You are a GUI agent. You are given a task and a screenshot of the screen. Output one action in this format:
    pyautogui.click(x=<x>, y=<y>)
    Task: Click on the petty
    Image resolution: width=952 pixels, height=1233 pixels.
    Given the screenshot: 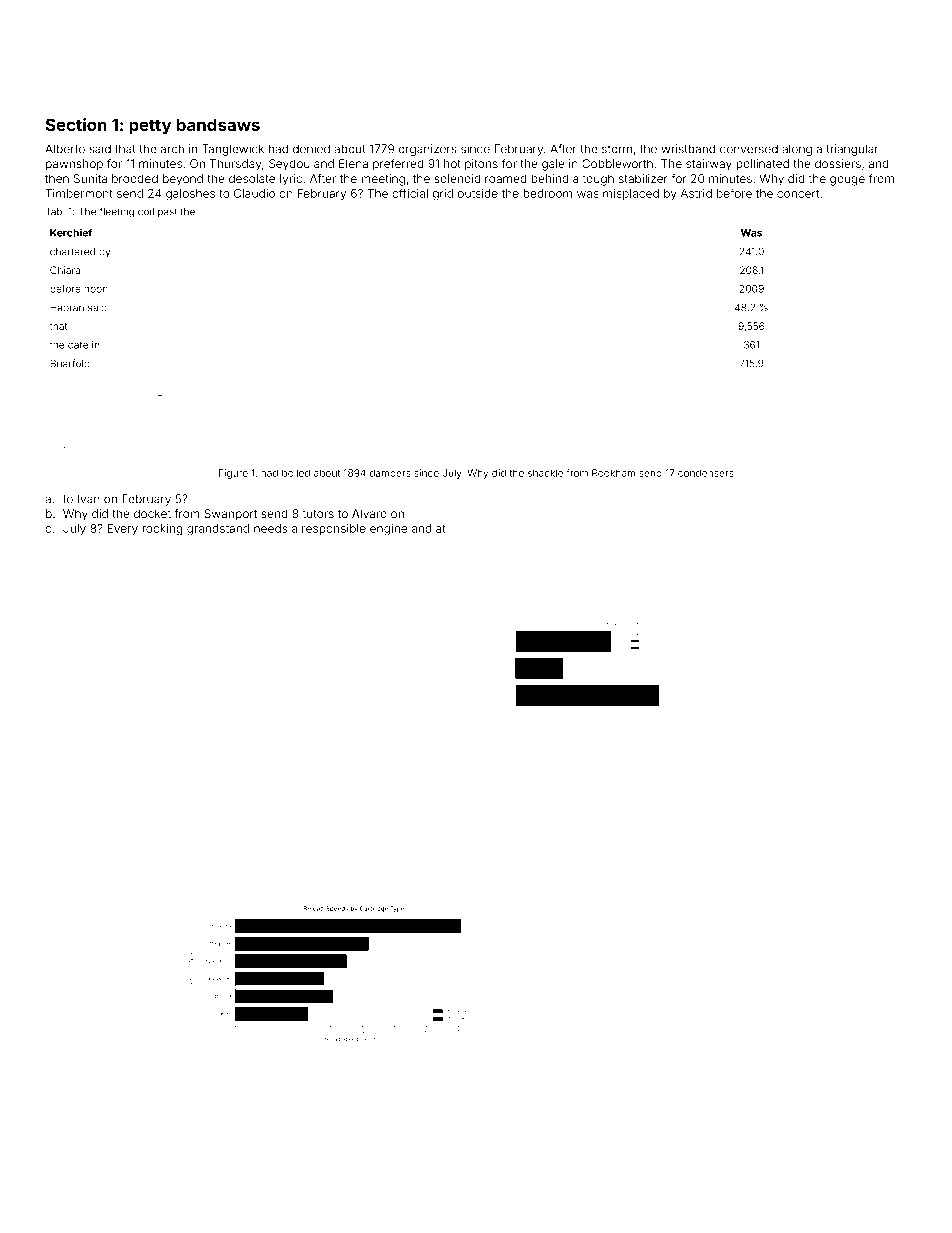 What is the action you would take?
    pyautogui.click(x=150, y=127)
